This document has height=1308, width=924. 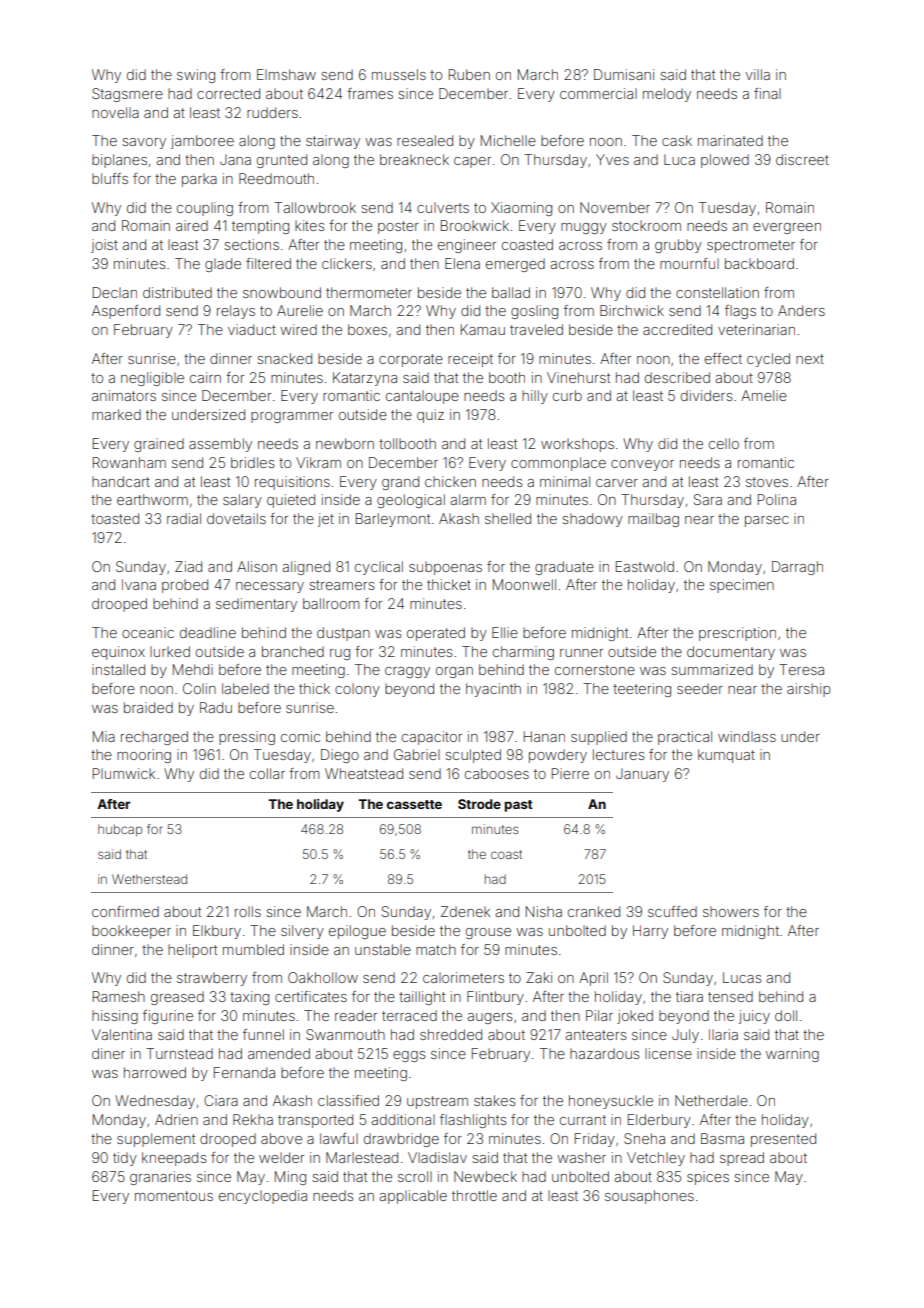 What do you see at coordinates (708, 1178) in the document?
I see `spices` at bounding box center [708, 1178].
